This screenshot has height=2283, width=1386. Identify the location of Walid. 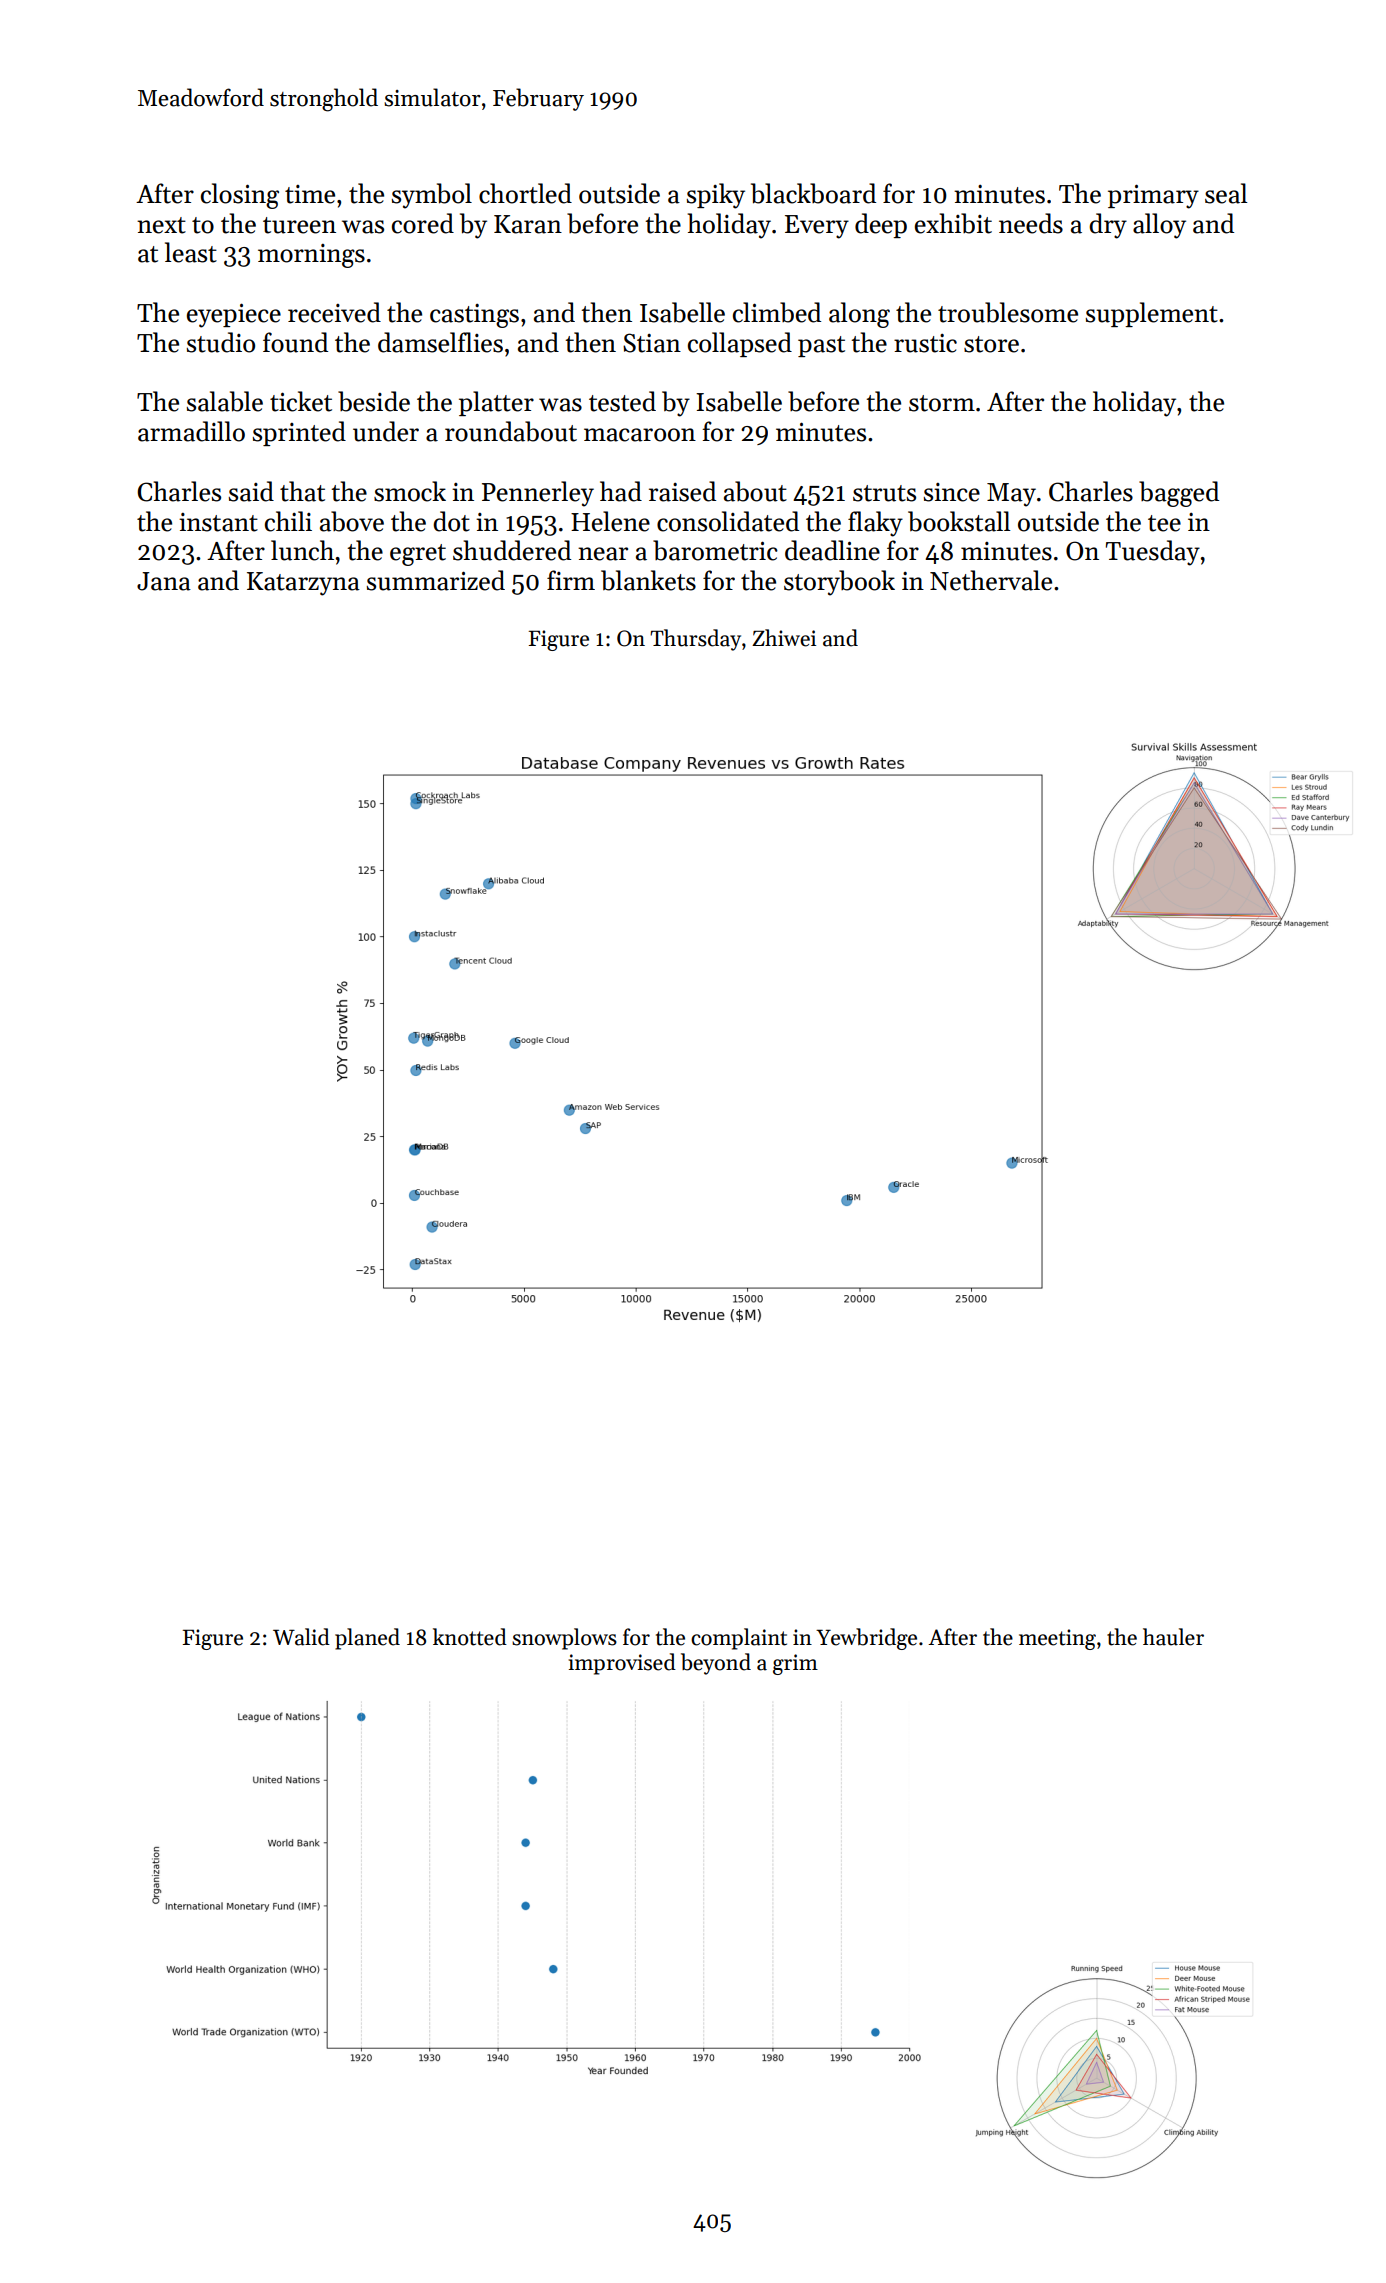
(301, 1637).
